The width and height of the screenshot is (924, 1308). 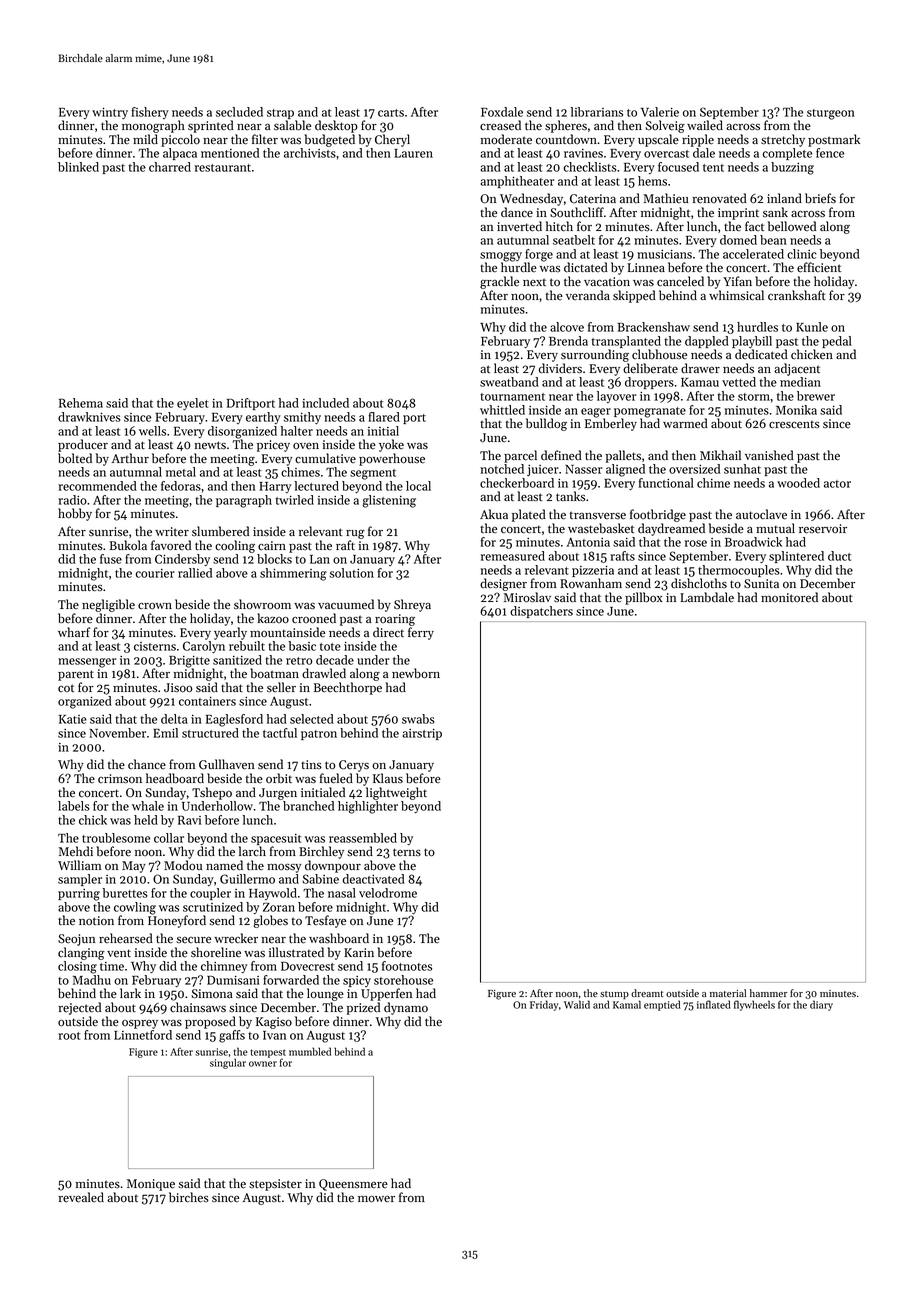 I want to click on strap, so click(x=280, y=114).
